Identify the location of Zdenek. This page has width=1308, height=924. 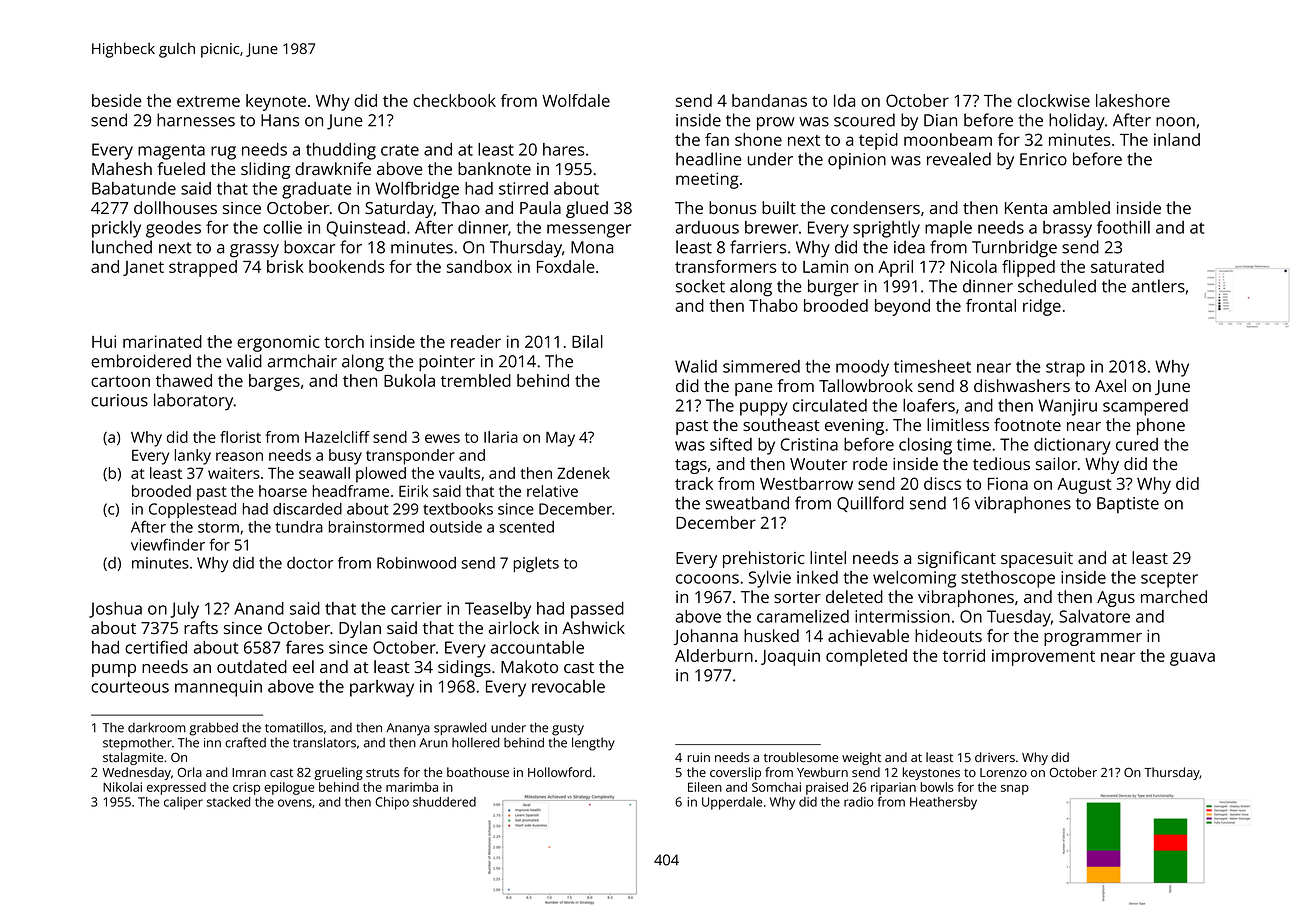
(583, 473).
